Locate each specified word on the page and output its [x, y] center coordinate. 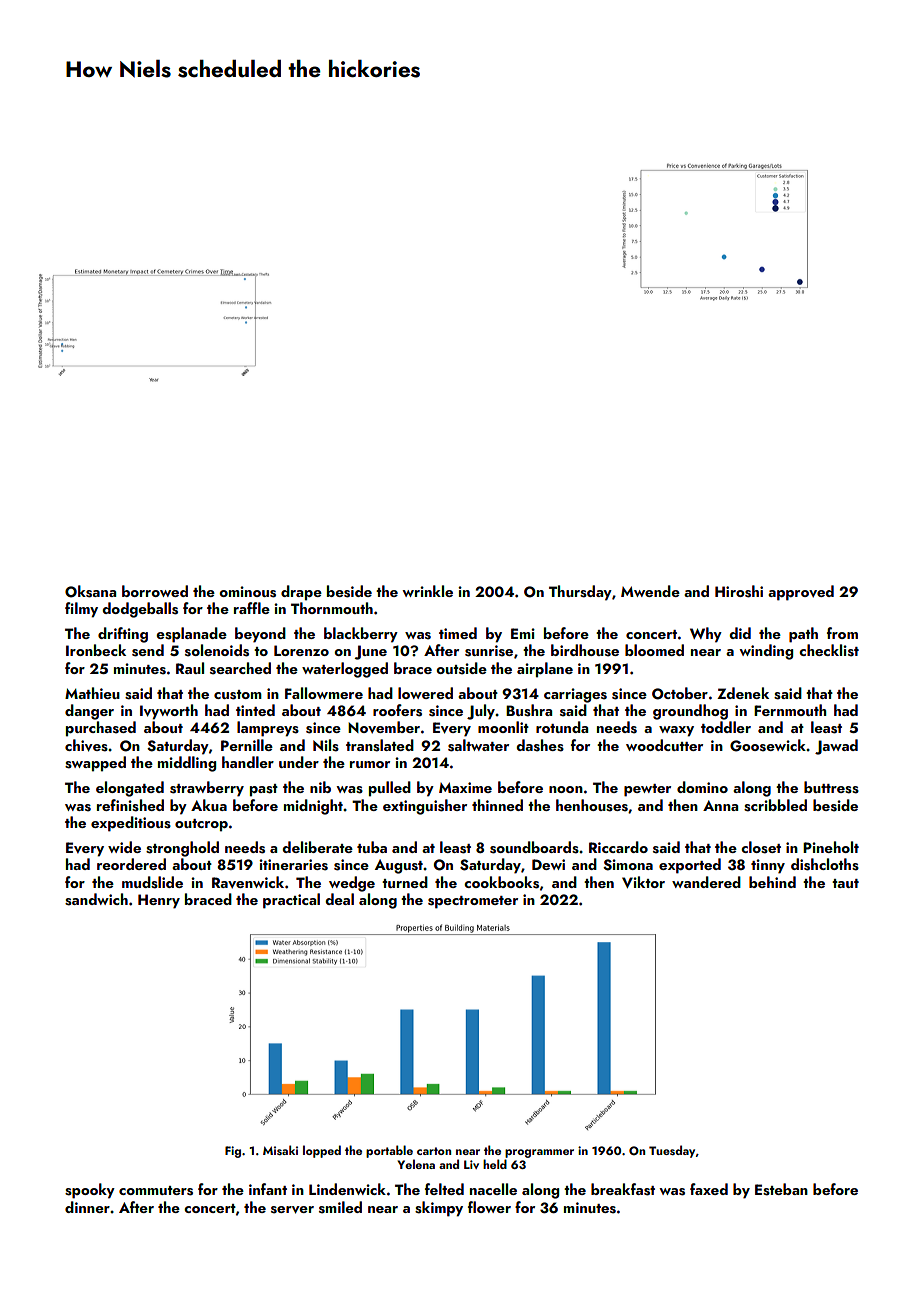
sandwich [96, 899]
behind [772, 882]
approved [801, 593]
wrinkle [427, 591]
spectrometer [473, 902]
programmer [539, 1153]
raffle [252, 608]
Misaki [280, 1150]
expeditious [131, 824]
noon [566, 789]
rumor [370, 764]
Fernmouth [790, 710]
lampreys [268, 729]
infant [268, 1189]
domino [702, 787]
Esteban [781, 1189]
